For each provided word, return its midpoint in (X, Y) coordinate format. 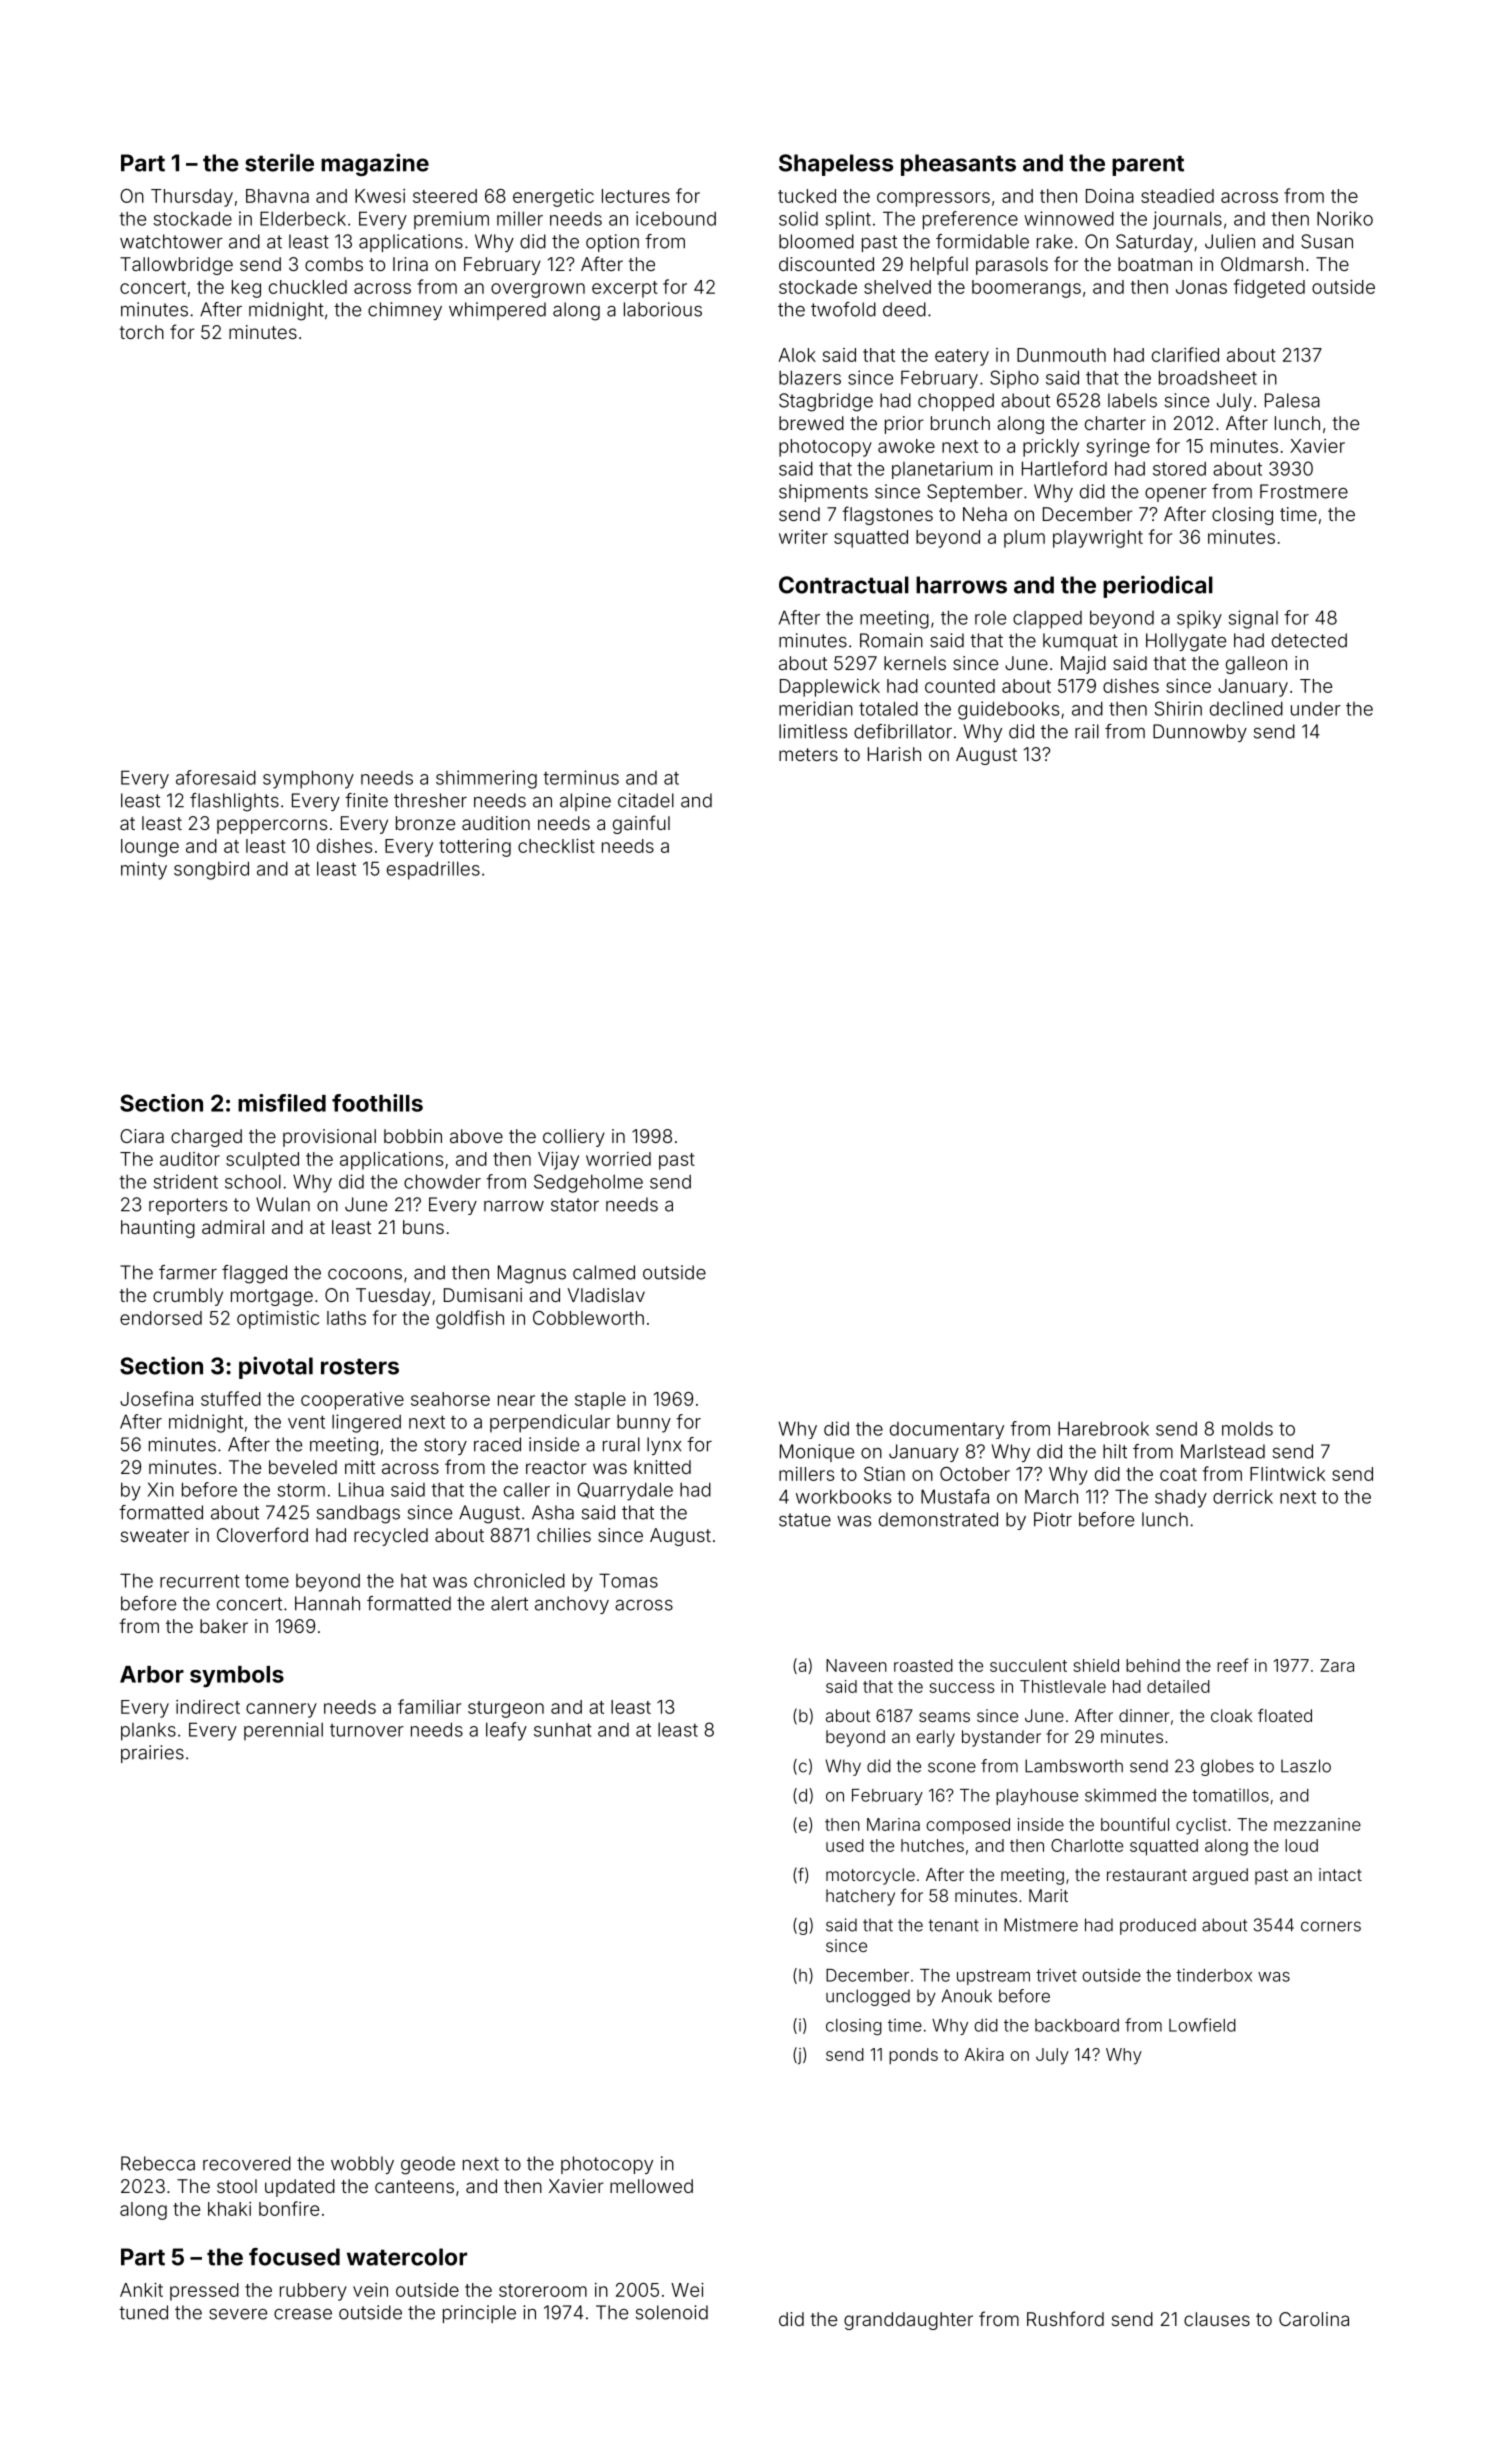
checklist (556, 846)
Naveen (856, 1665)
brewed (811, 423)
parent (1148, 166)
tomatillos (1230, 1795)
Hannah (327, 1603)
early (935, 1738)
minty (144, 870)
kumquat (1080, 642)
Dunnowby (1200, 733)
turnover (367, 1730)
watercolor (407, 2257)
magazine (375, 164)
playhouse (1037, 1797)
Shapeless (836, 165)
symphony (308, 779)
